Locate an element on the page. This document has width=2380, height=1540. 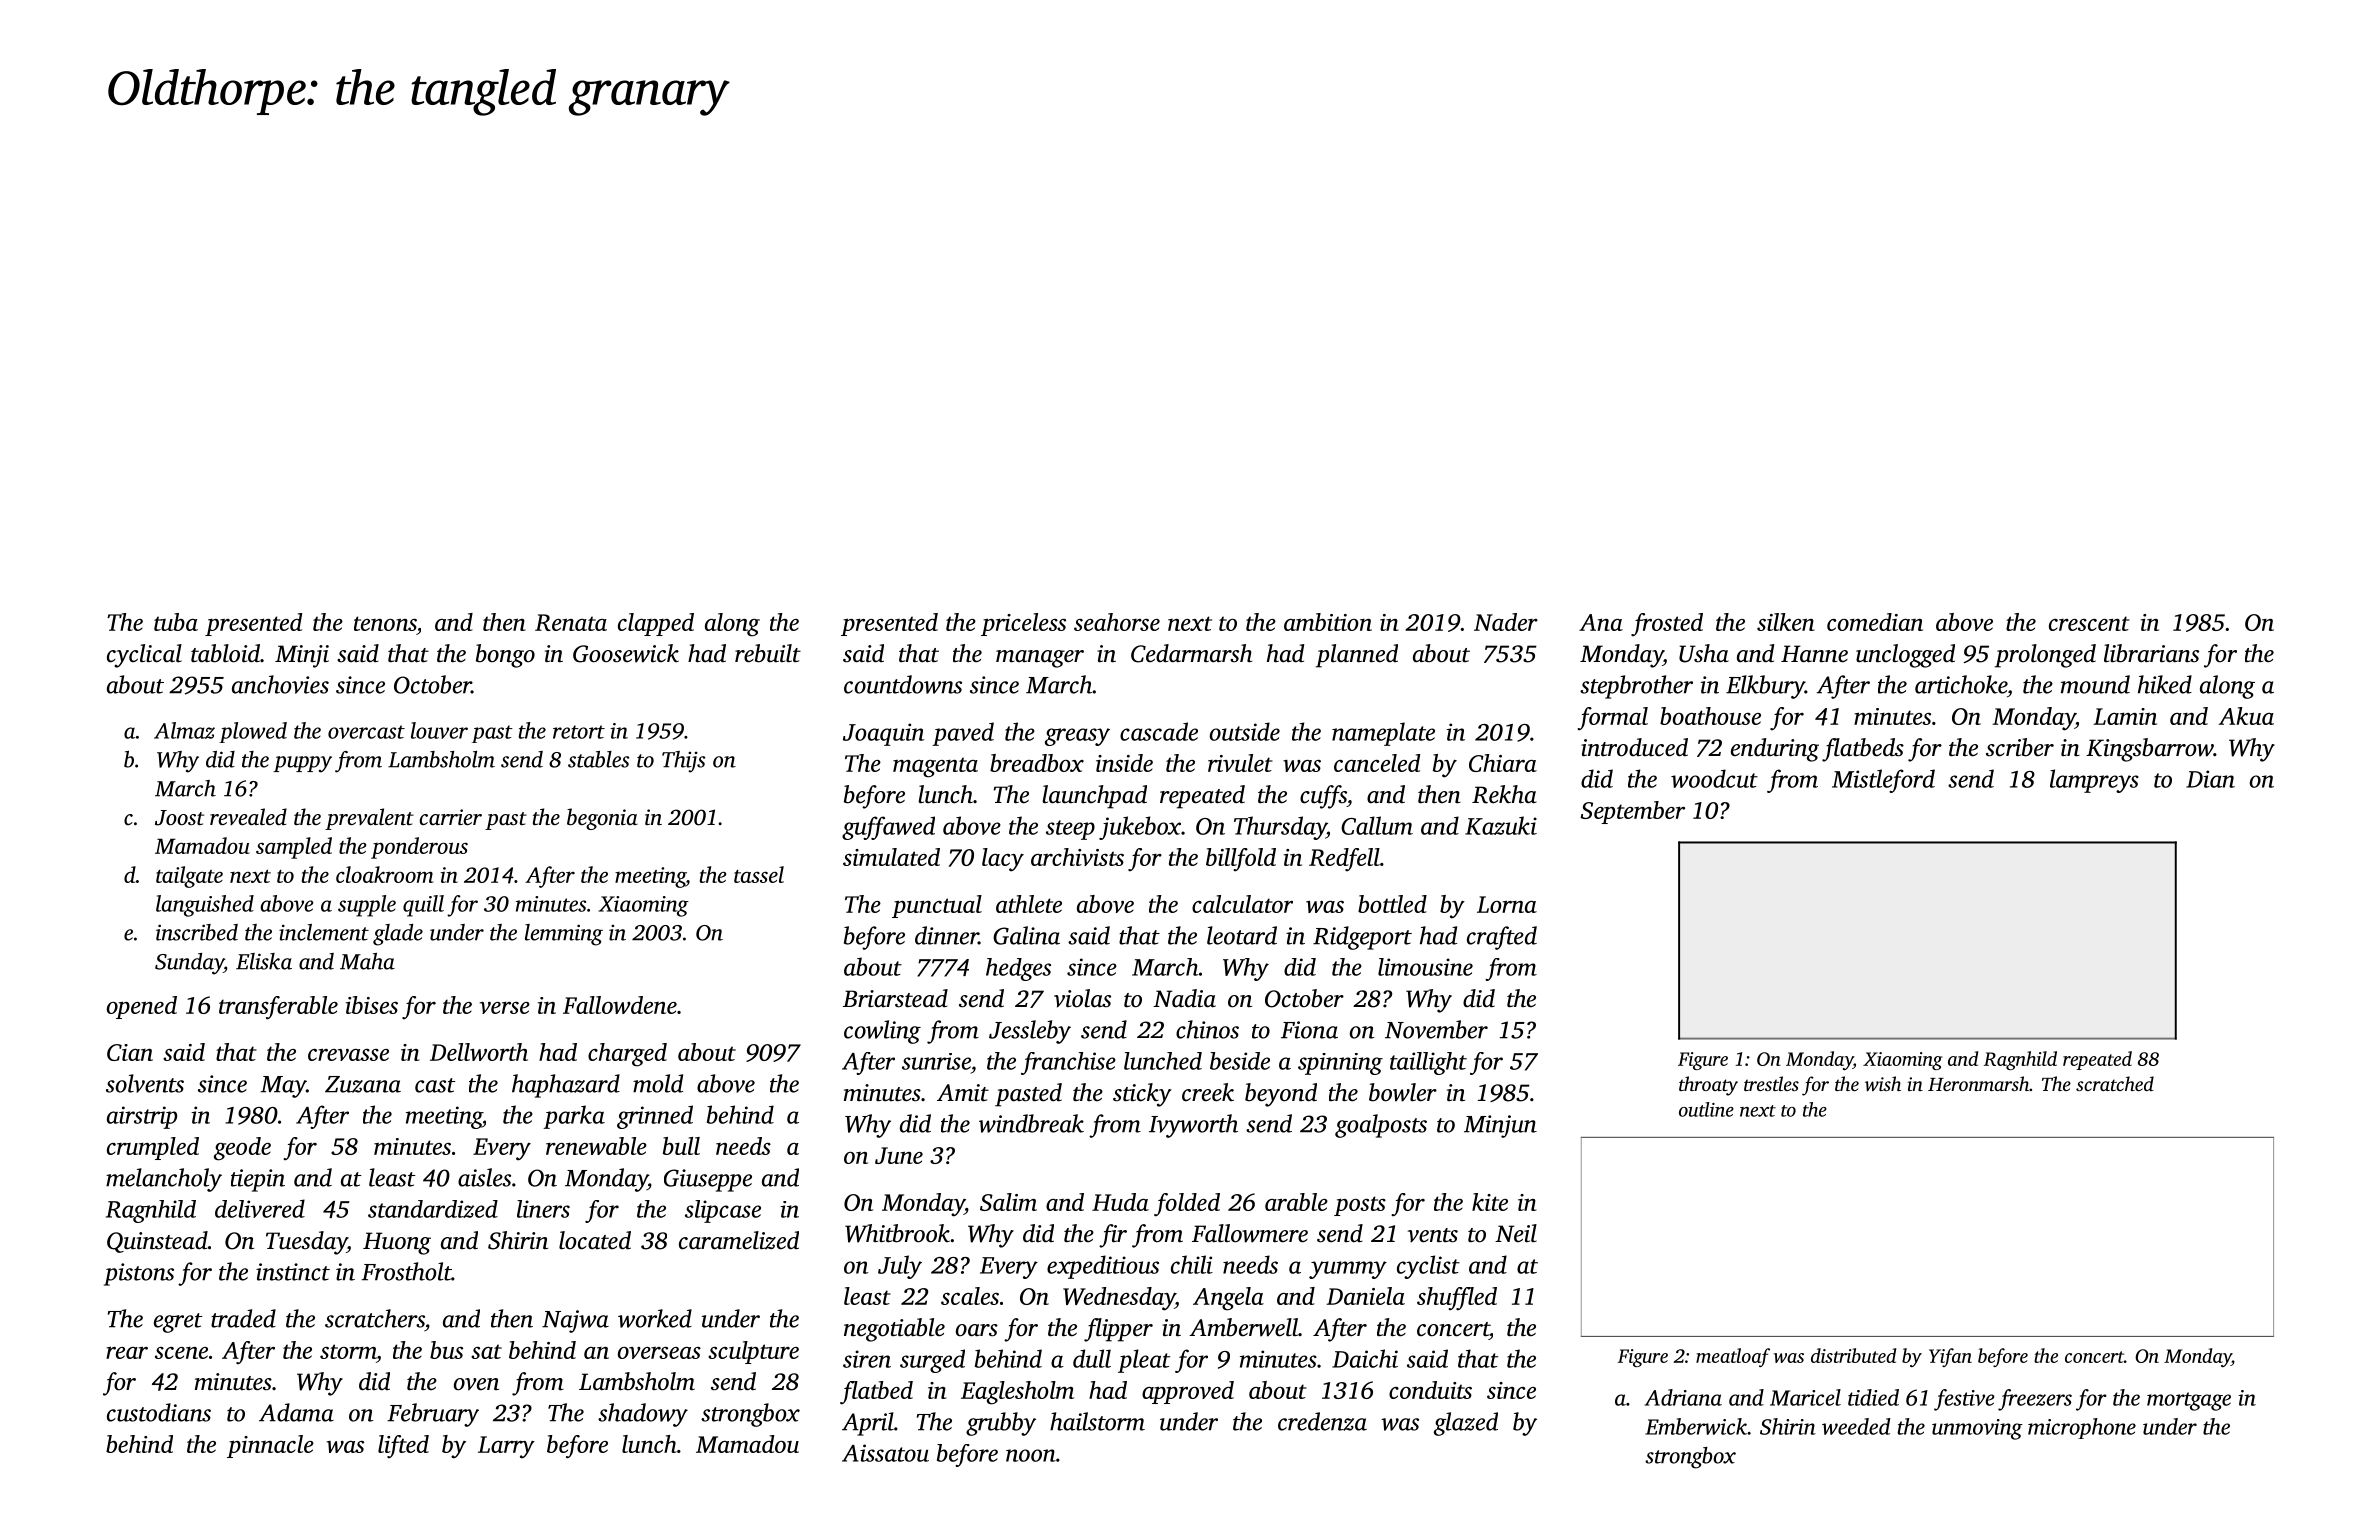
manager is located at coordinates (1040, 659).
